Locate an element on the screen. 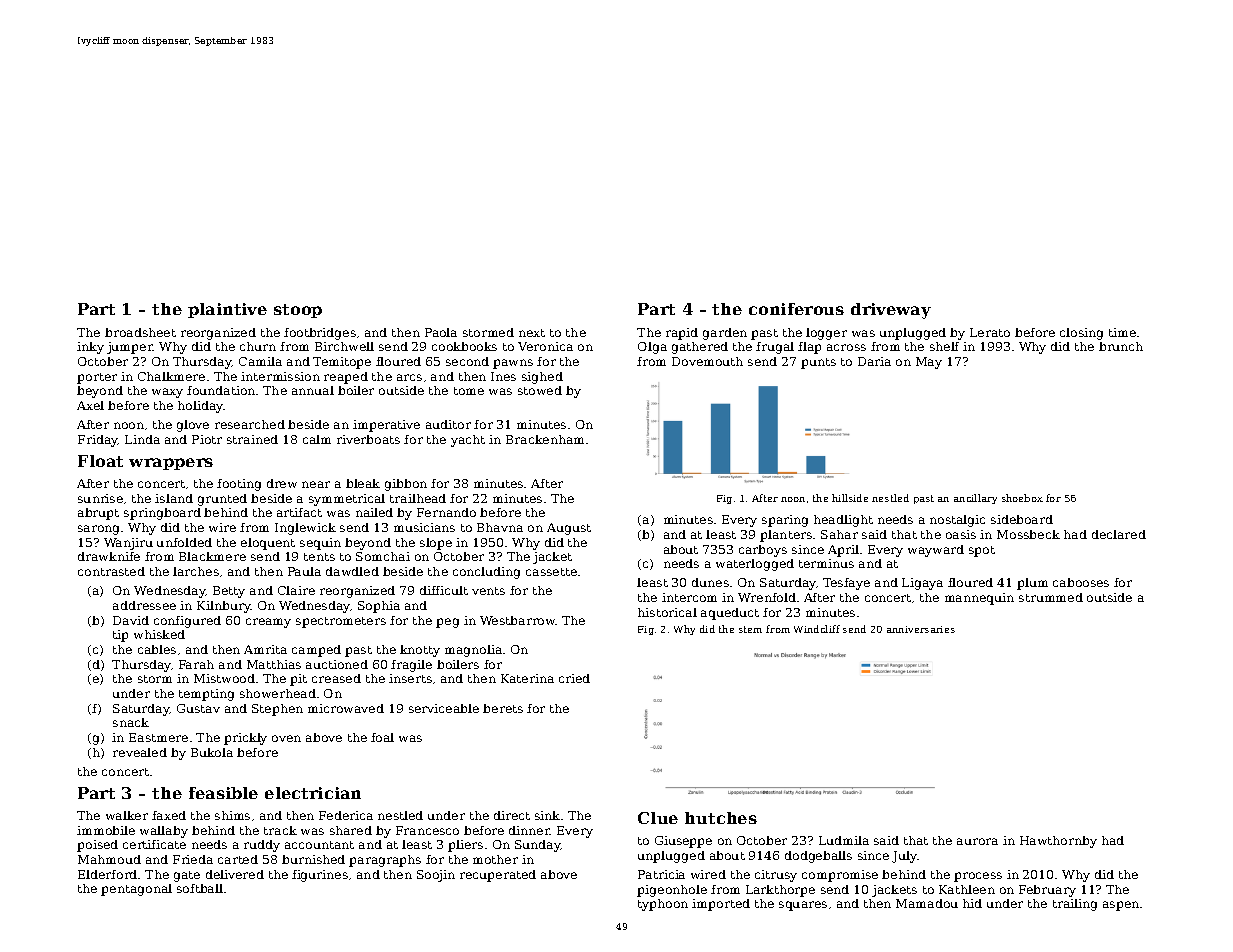 The height and width of the screenshot is (952, 1233). Camila is located at coordinates (260, 361).
